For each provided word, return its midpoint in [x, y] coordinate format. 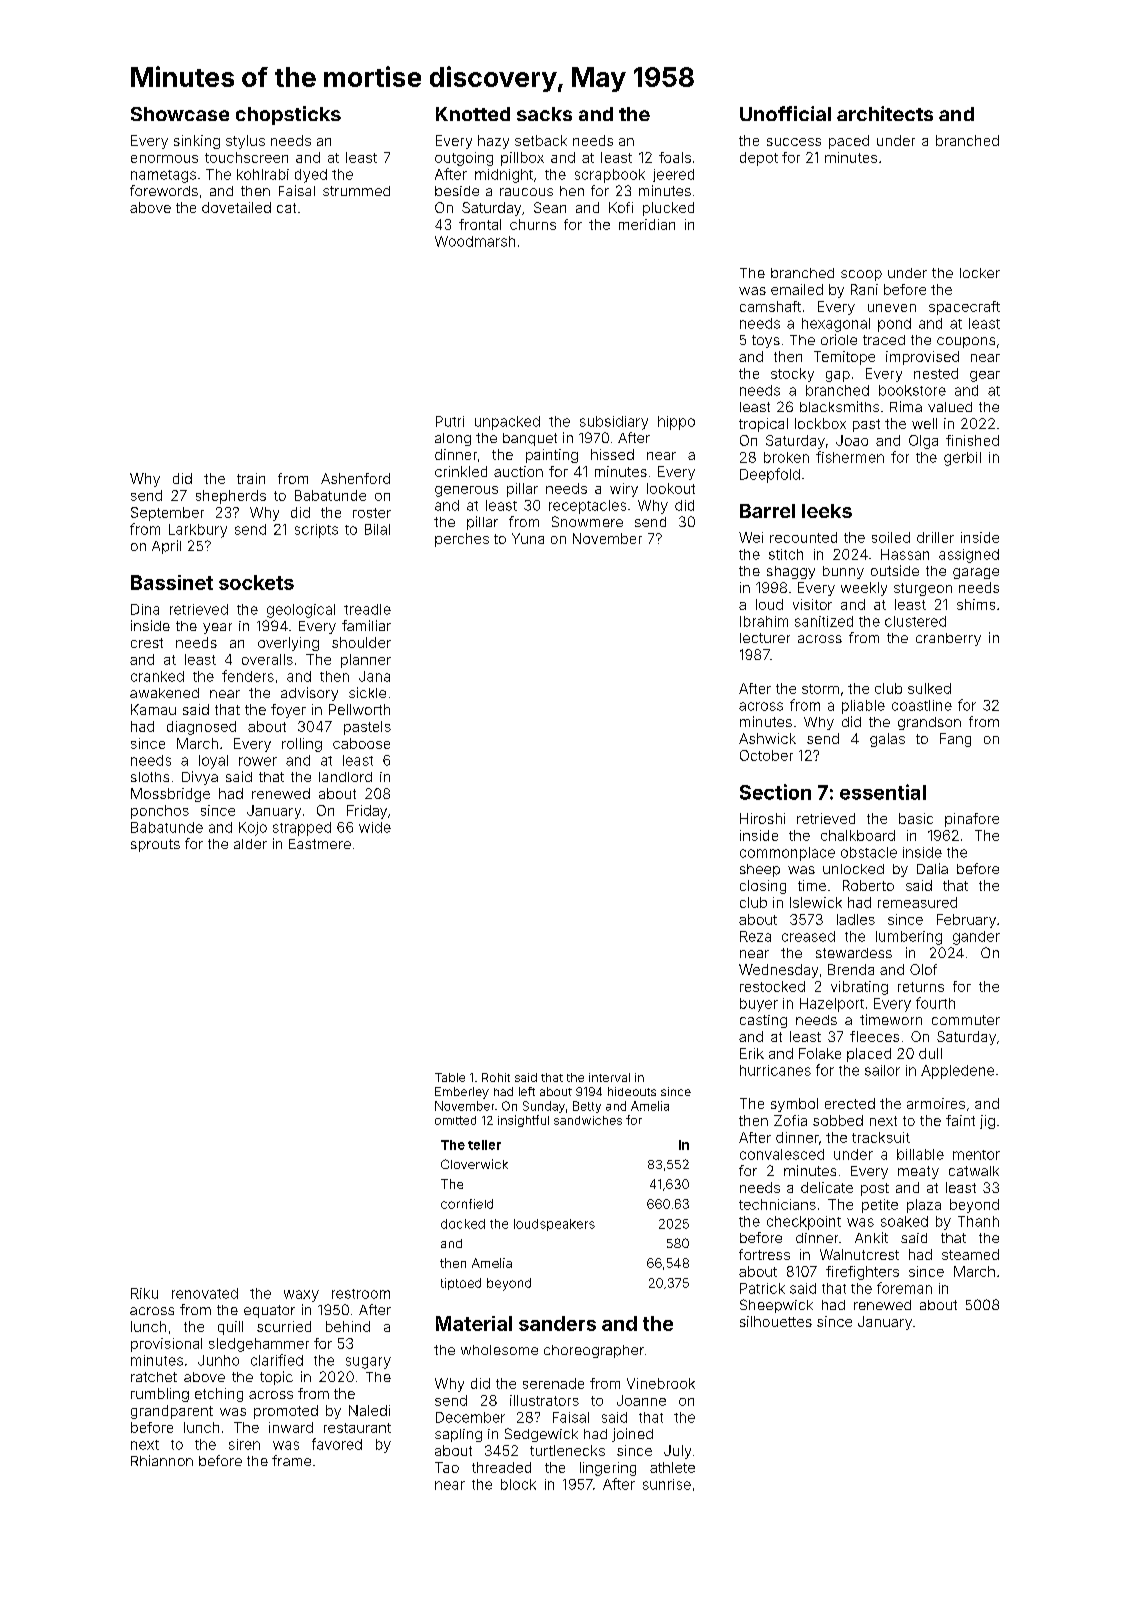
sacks [544, 114]
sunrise [667, 1484]
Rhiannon [162, 1460]
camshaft [770, 306]
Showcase [180, 114]
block [518, 1484]
